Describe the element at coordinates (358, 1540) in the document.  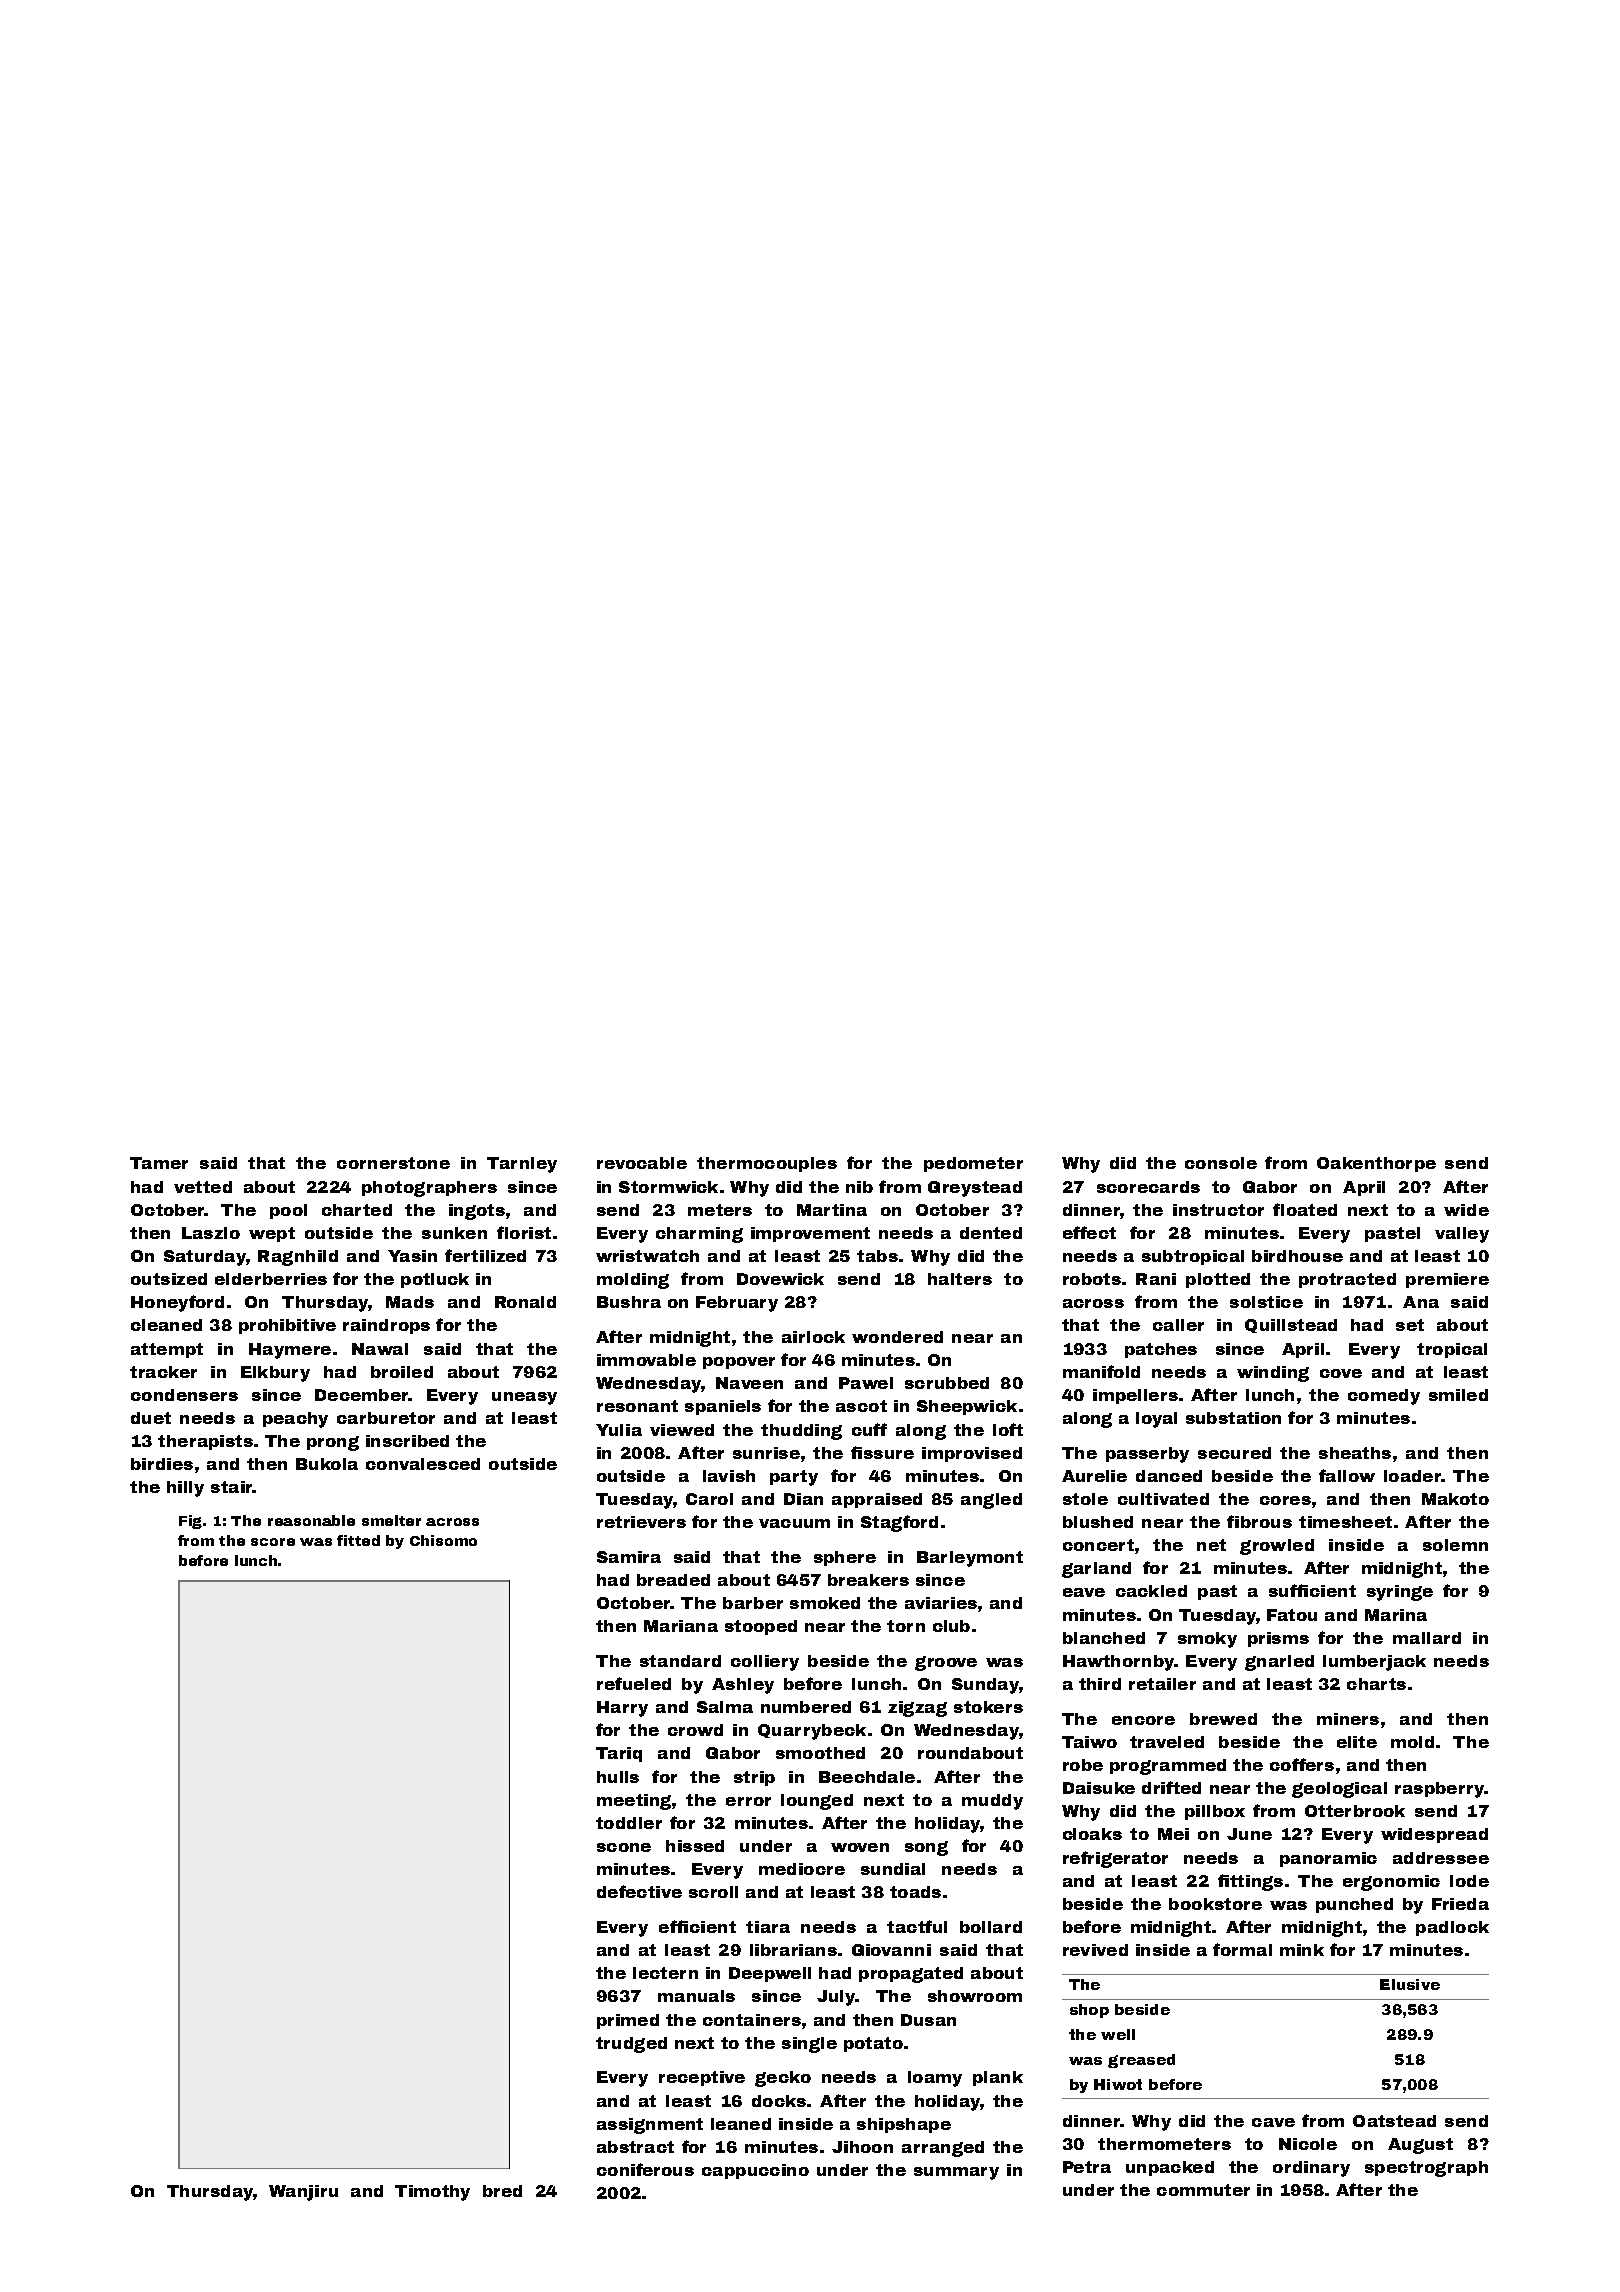
I see `fitted` at that location.
